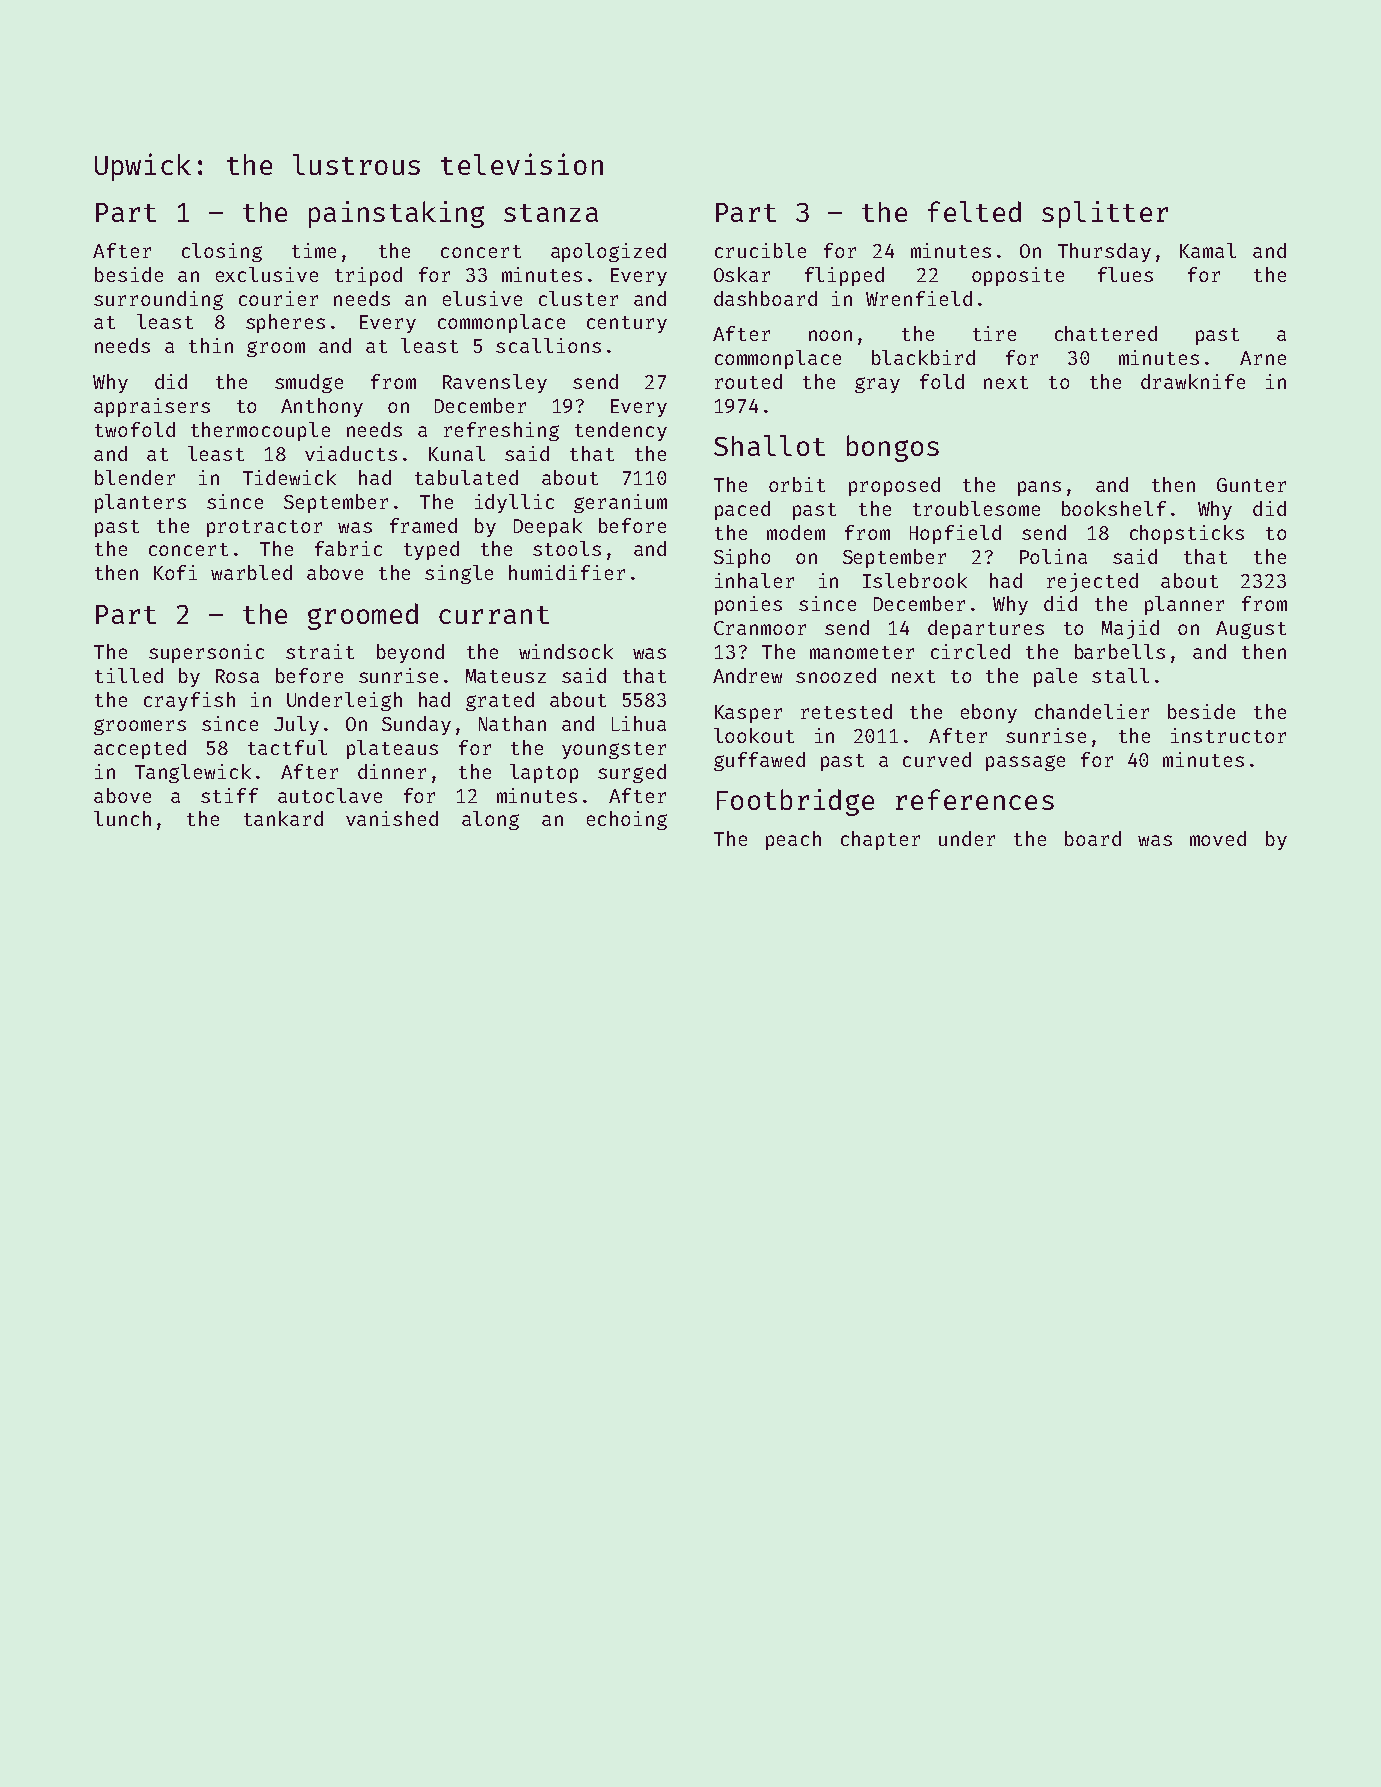 The height and width of the page is (1787, 1381). Describe the element at coordinates (797, 484) in the page. I see `orbit` at that location.
